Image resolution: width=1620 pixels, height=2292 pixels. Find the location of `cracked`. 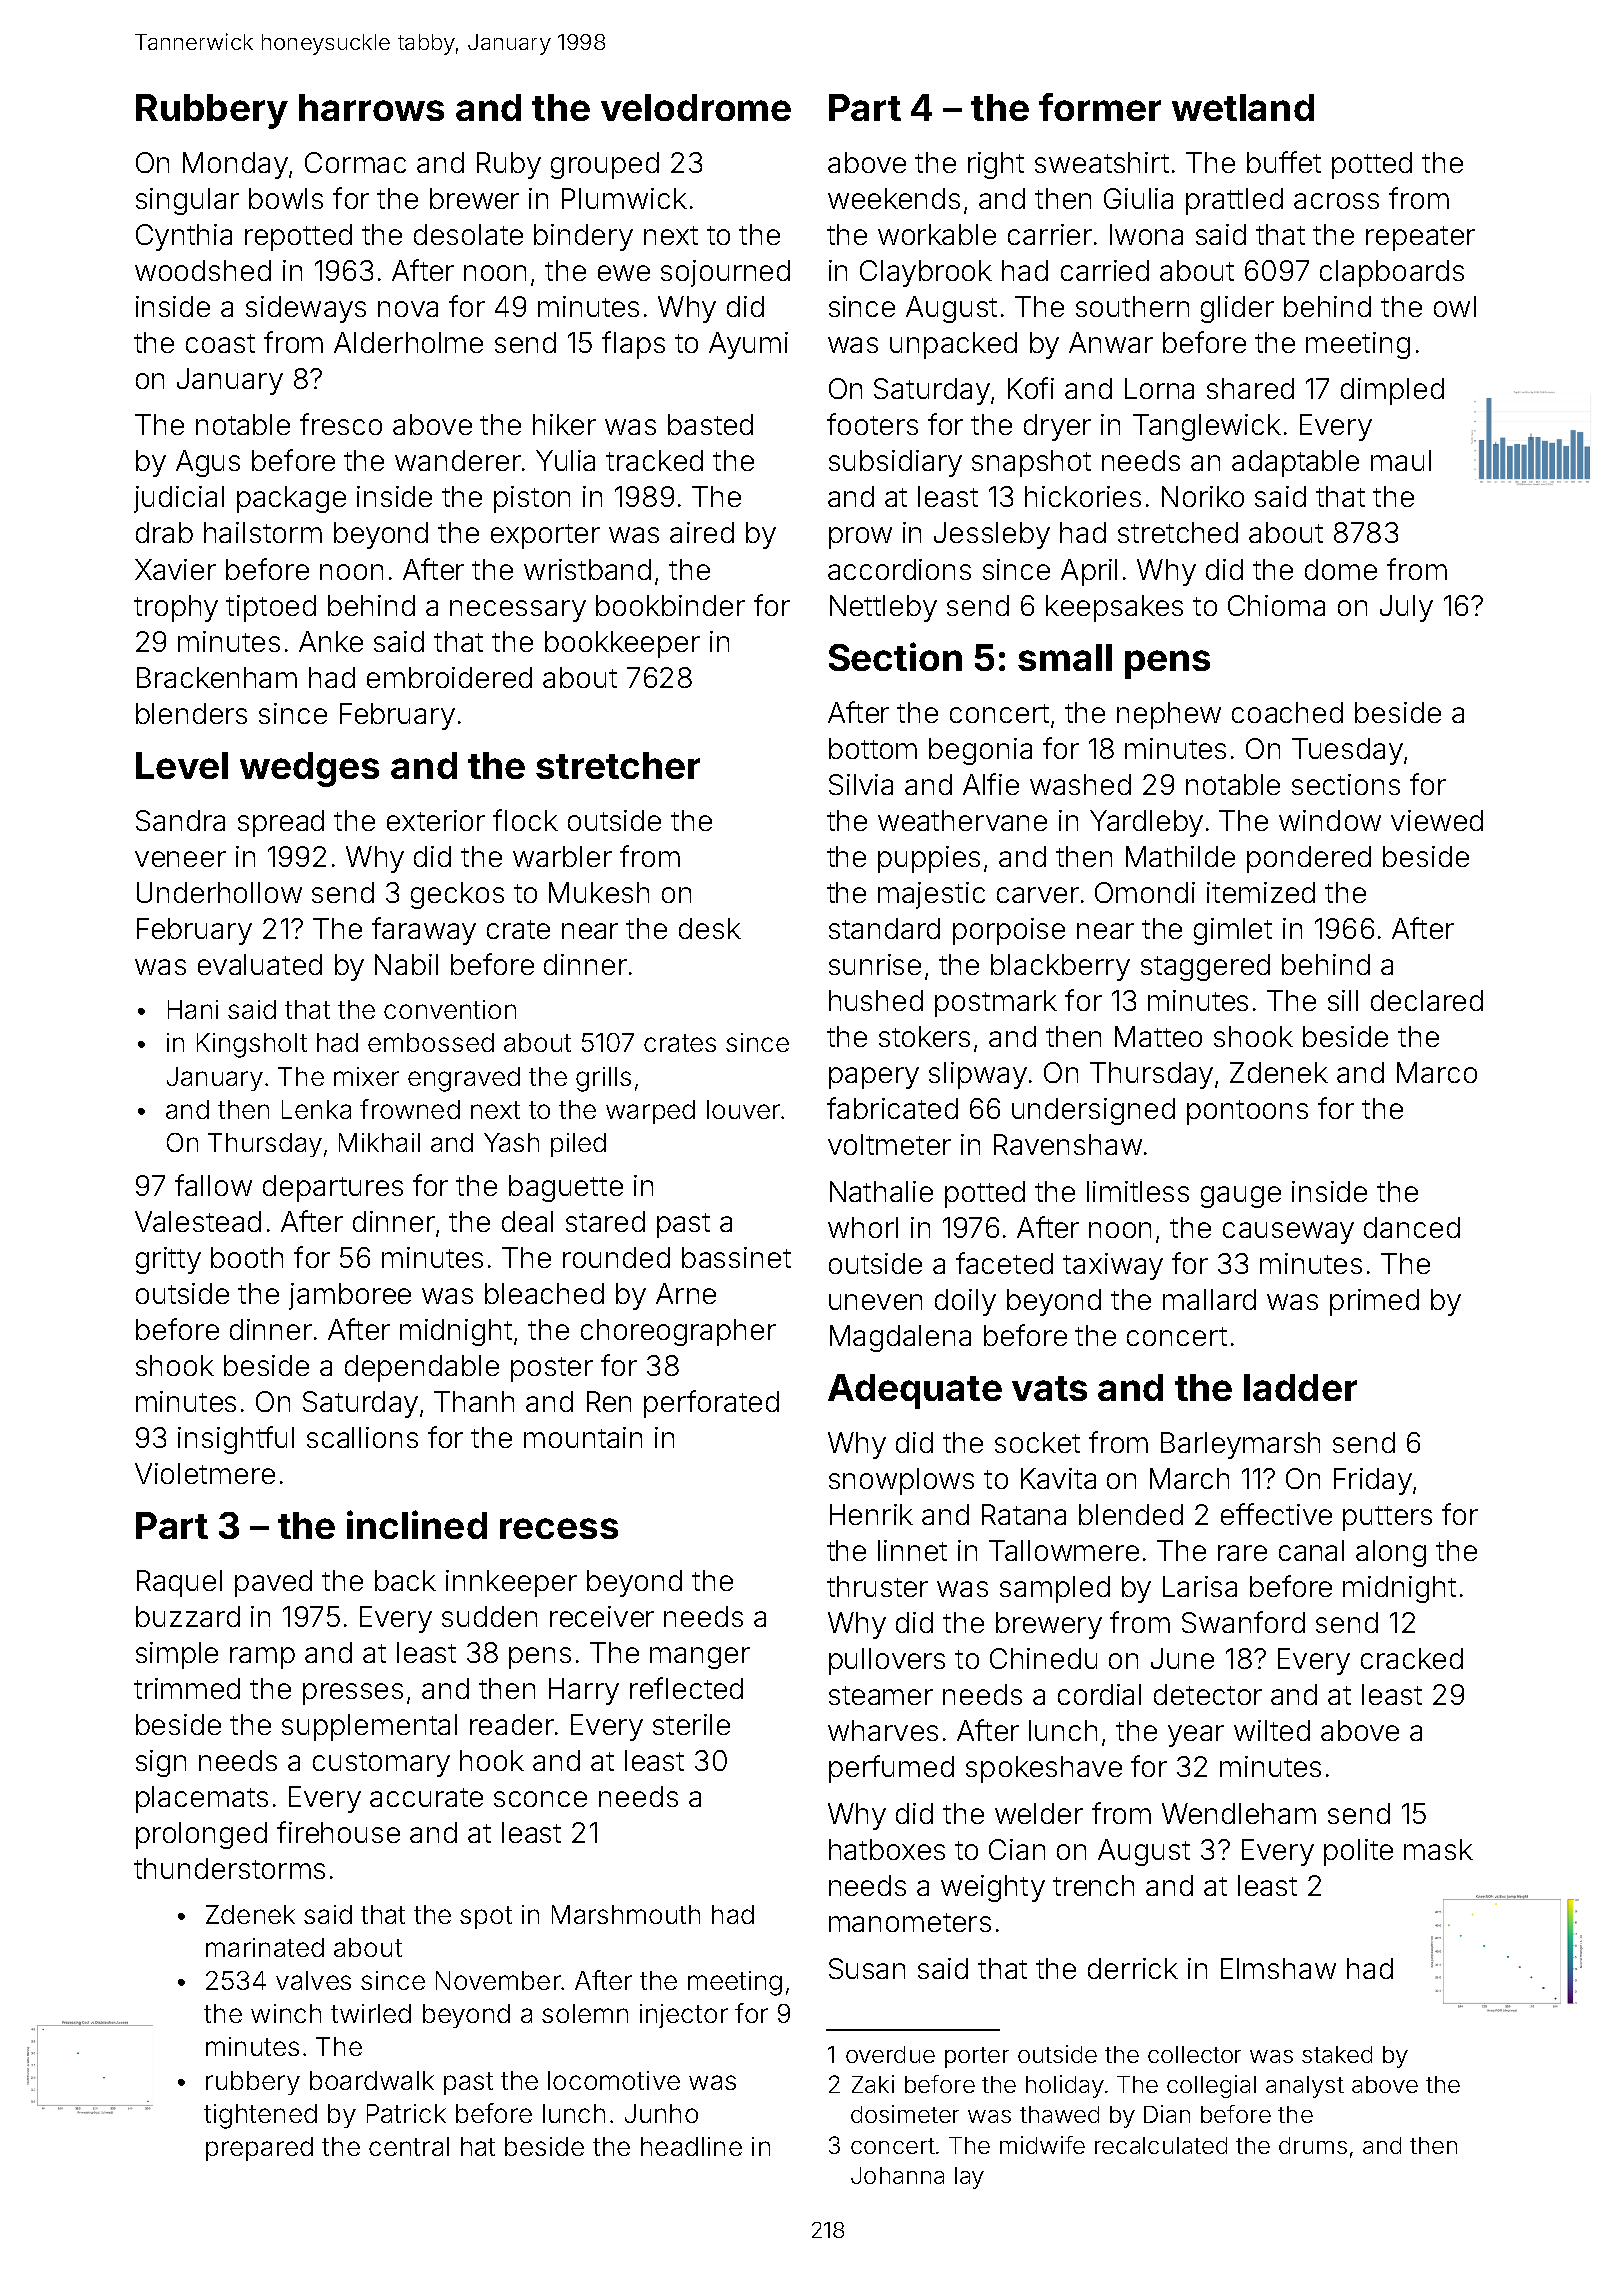

cracked is located at coordinates (1412, 1658).
